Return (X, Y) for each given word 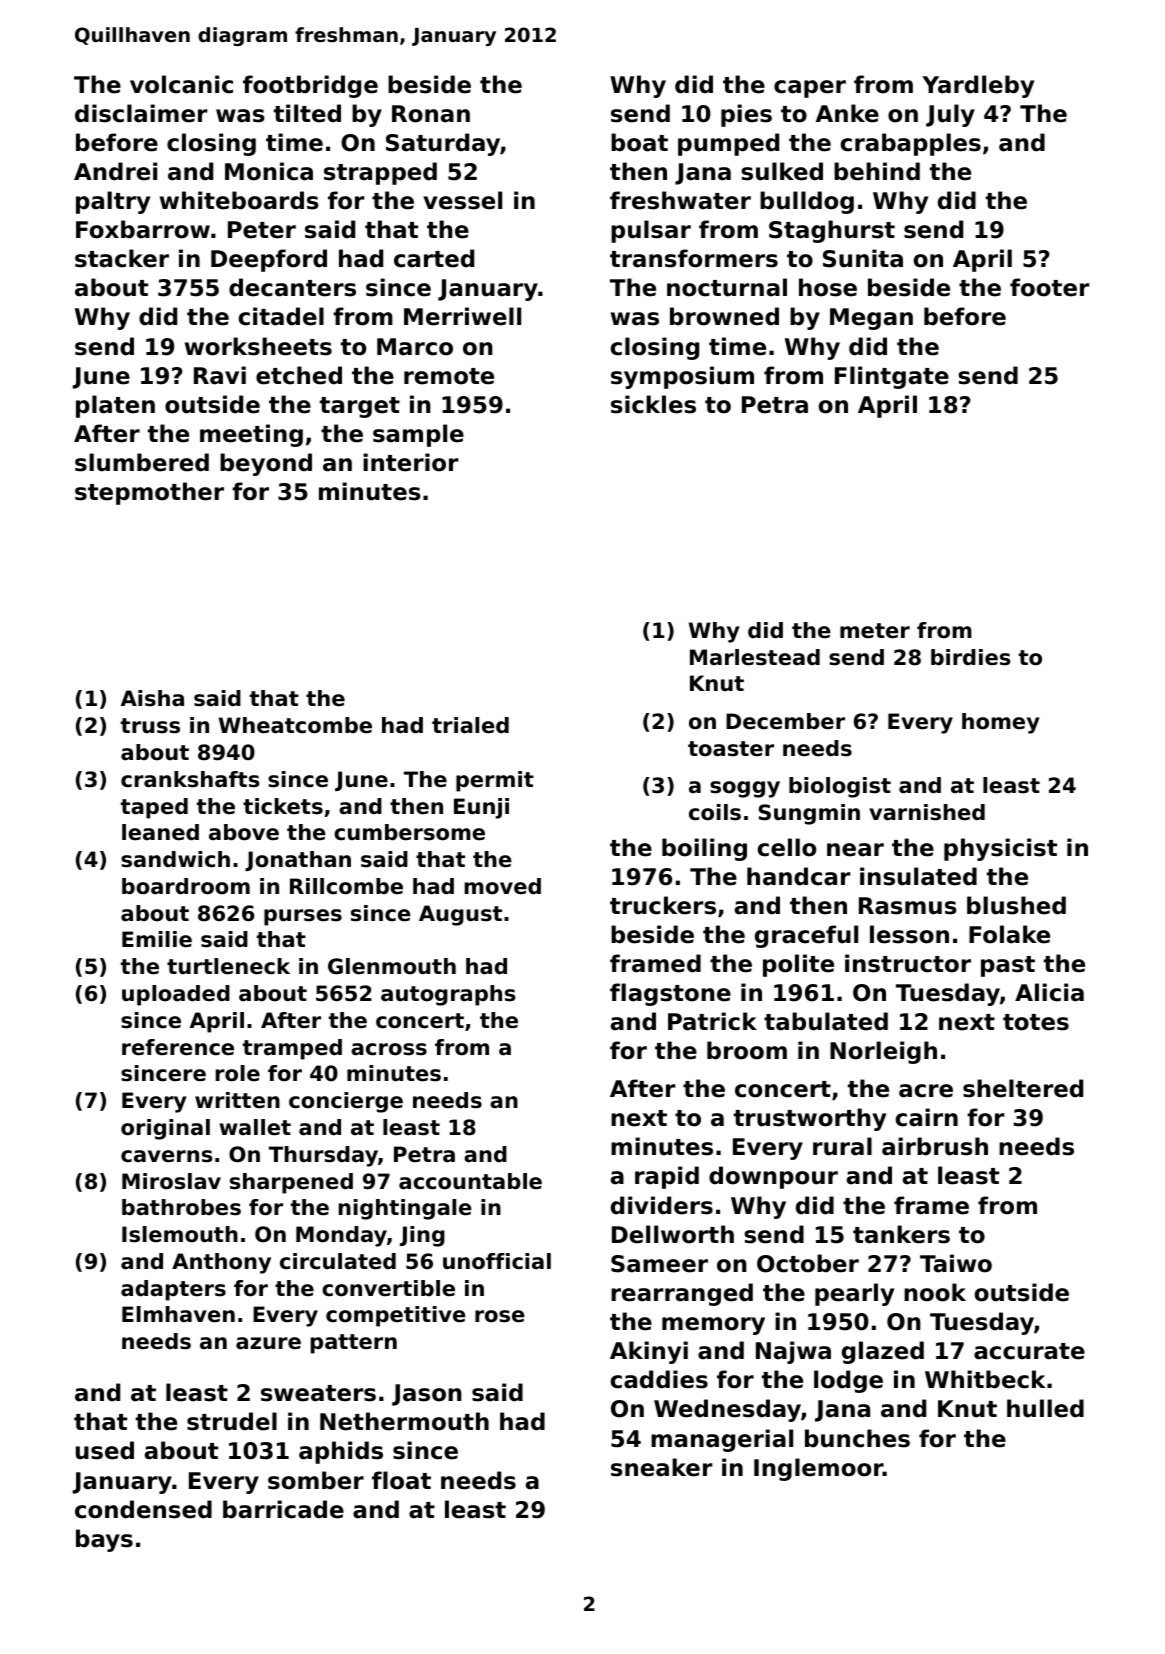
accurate (1029, 1351)
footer (1049, 287)
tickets (283, 806)
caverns (167, 1156)
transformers (694, 258)
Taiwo (956, 1263)
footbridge (310, 86)
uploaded (176, 995)
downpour (773, 1177)
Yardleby (978, 86)
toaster (731, 749)
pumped (728, 144)
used (105, 1450)
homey (1001, 723)
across (389, 1049)
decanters (292, 287)
